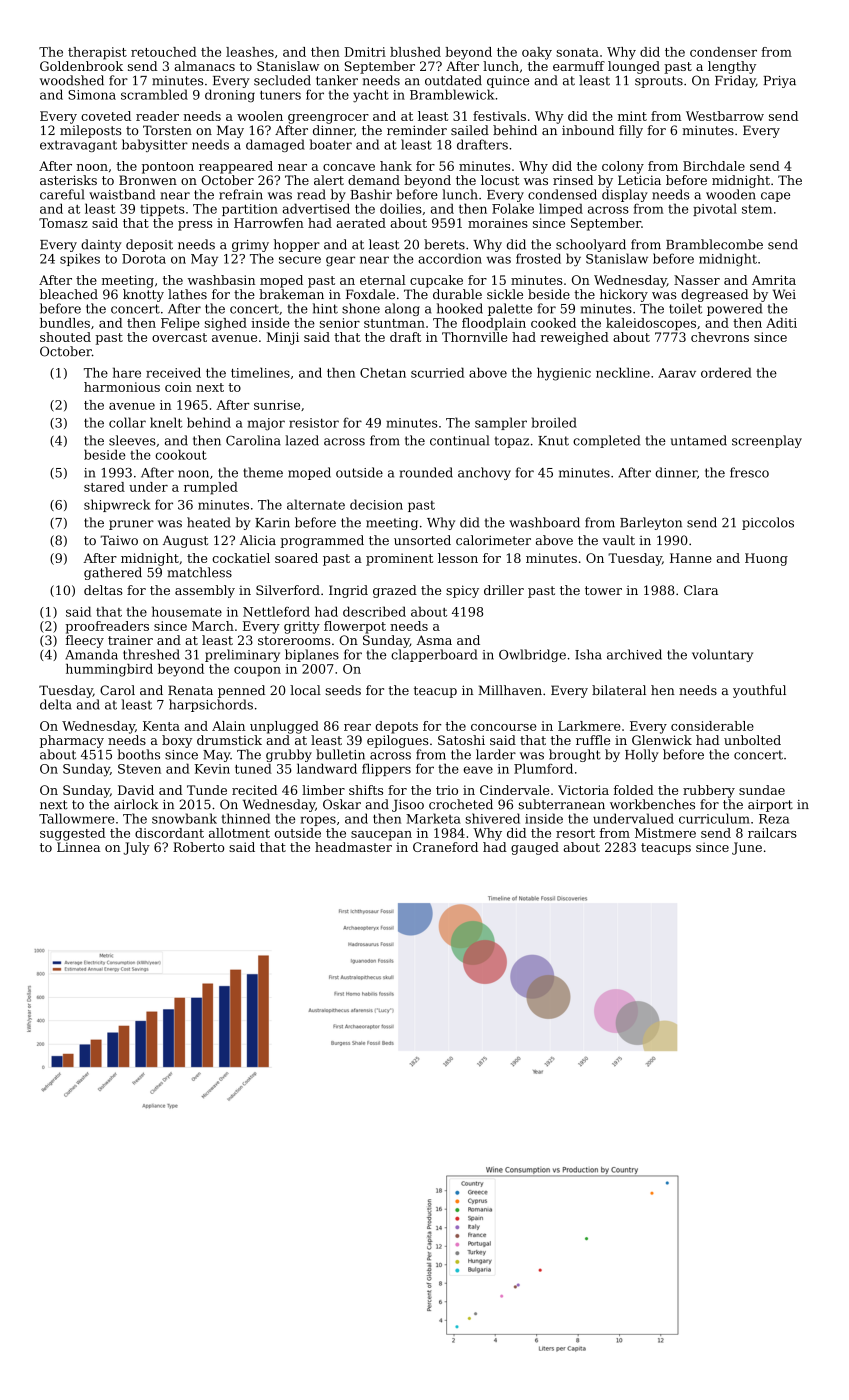  I want to click on stared, so click(104, 487).
